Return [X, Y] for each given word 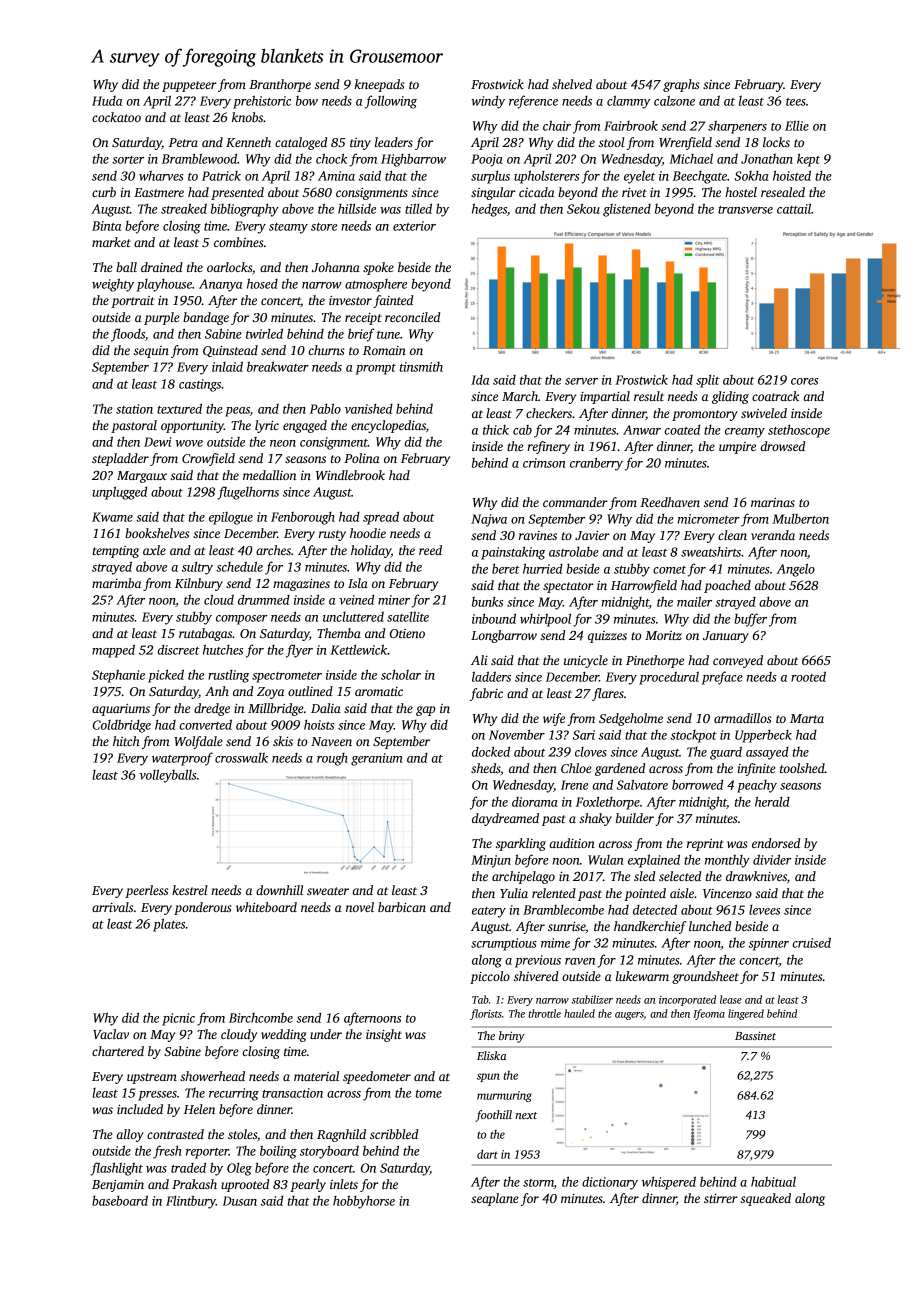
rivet [634, 192]
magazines [301, 585]
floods [128, 335]
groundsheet [705, 977]
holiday [371, 551]
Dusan [239, 1201]
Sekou [583, 208]
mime [555, 943]
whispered [669, 1183]
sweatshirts [711, 552]
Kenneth [248, 142]
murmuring [504, 1096]
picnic [178, 1019]
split [708, 381]
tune [388, 335]
